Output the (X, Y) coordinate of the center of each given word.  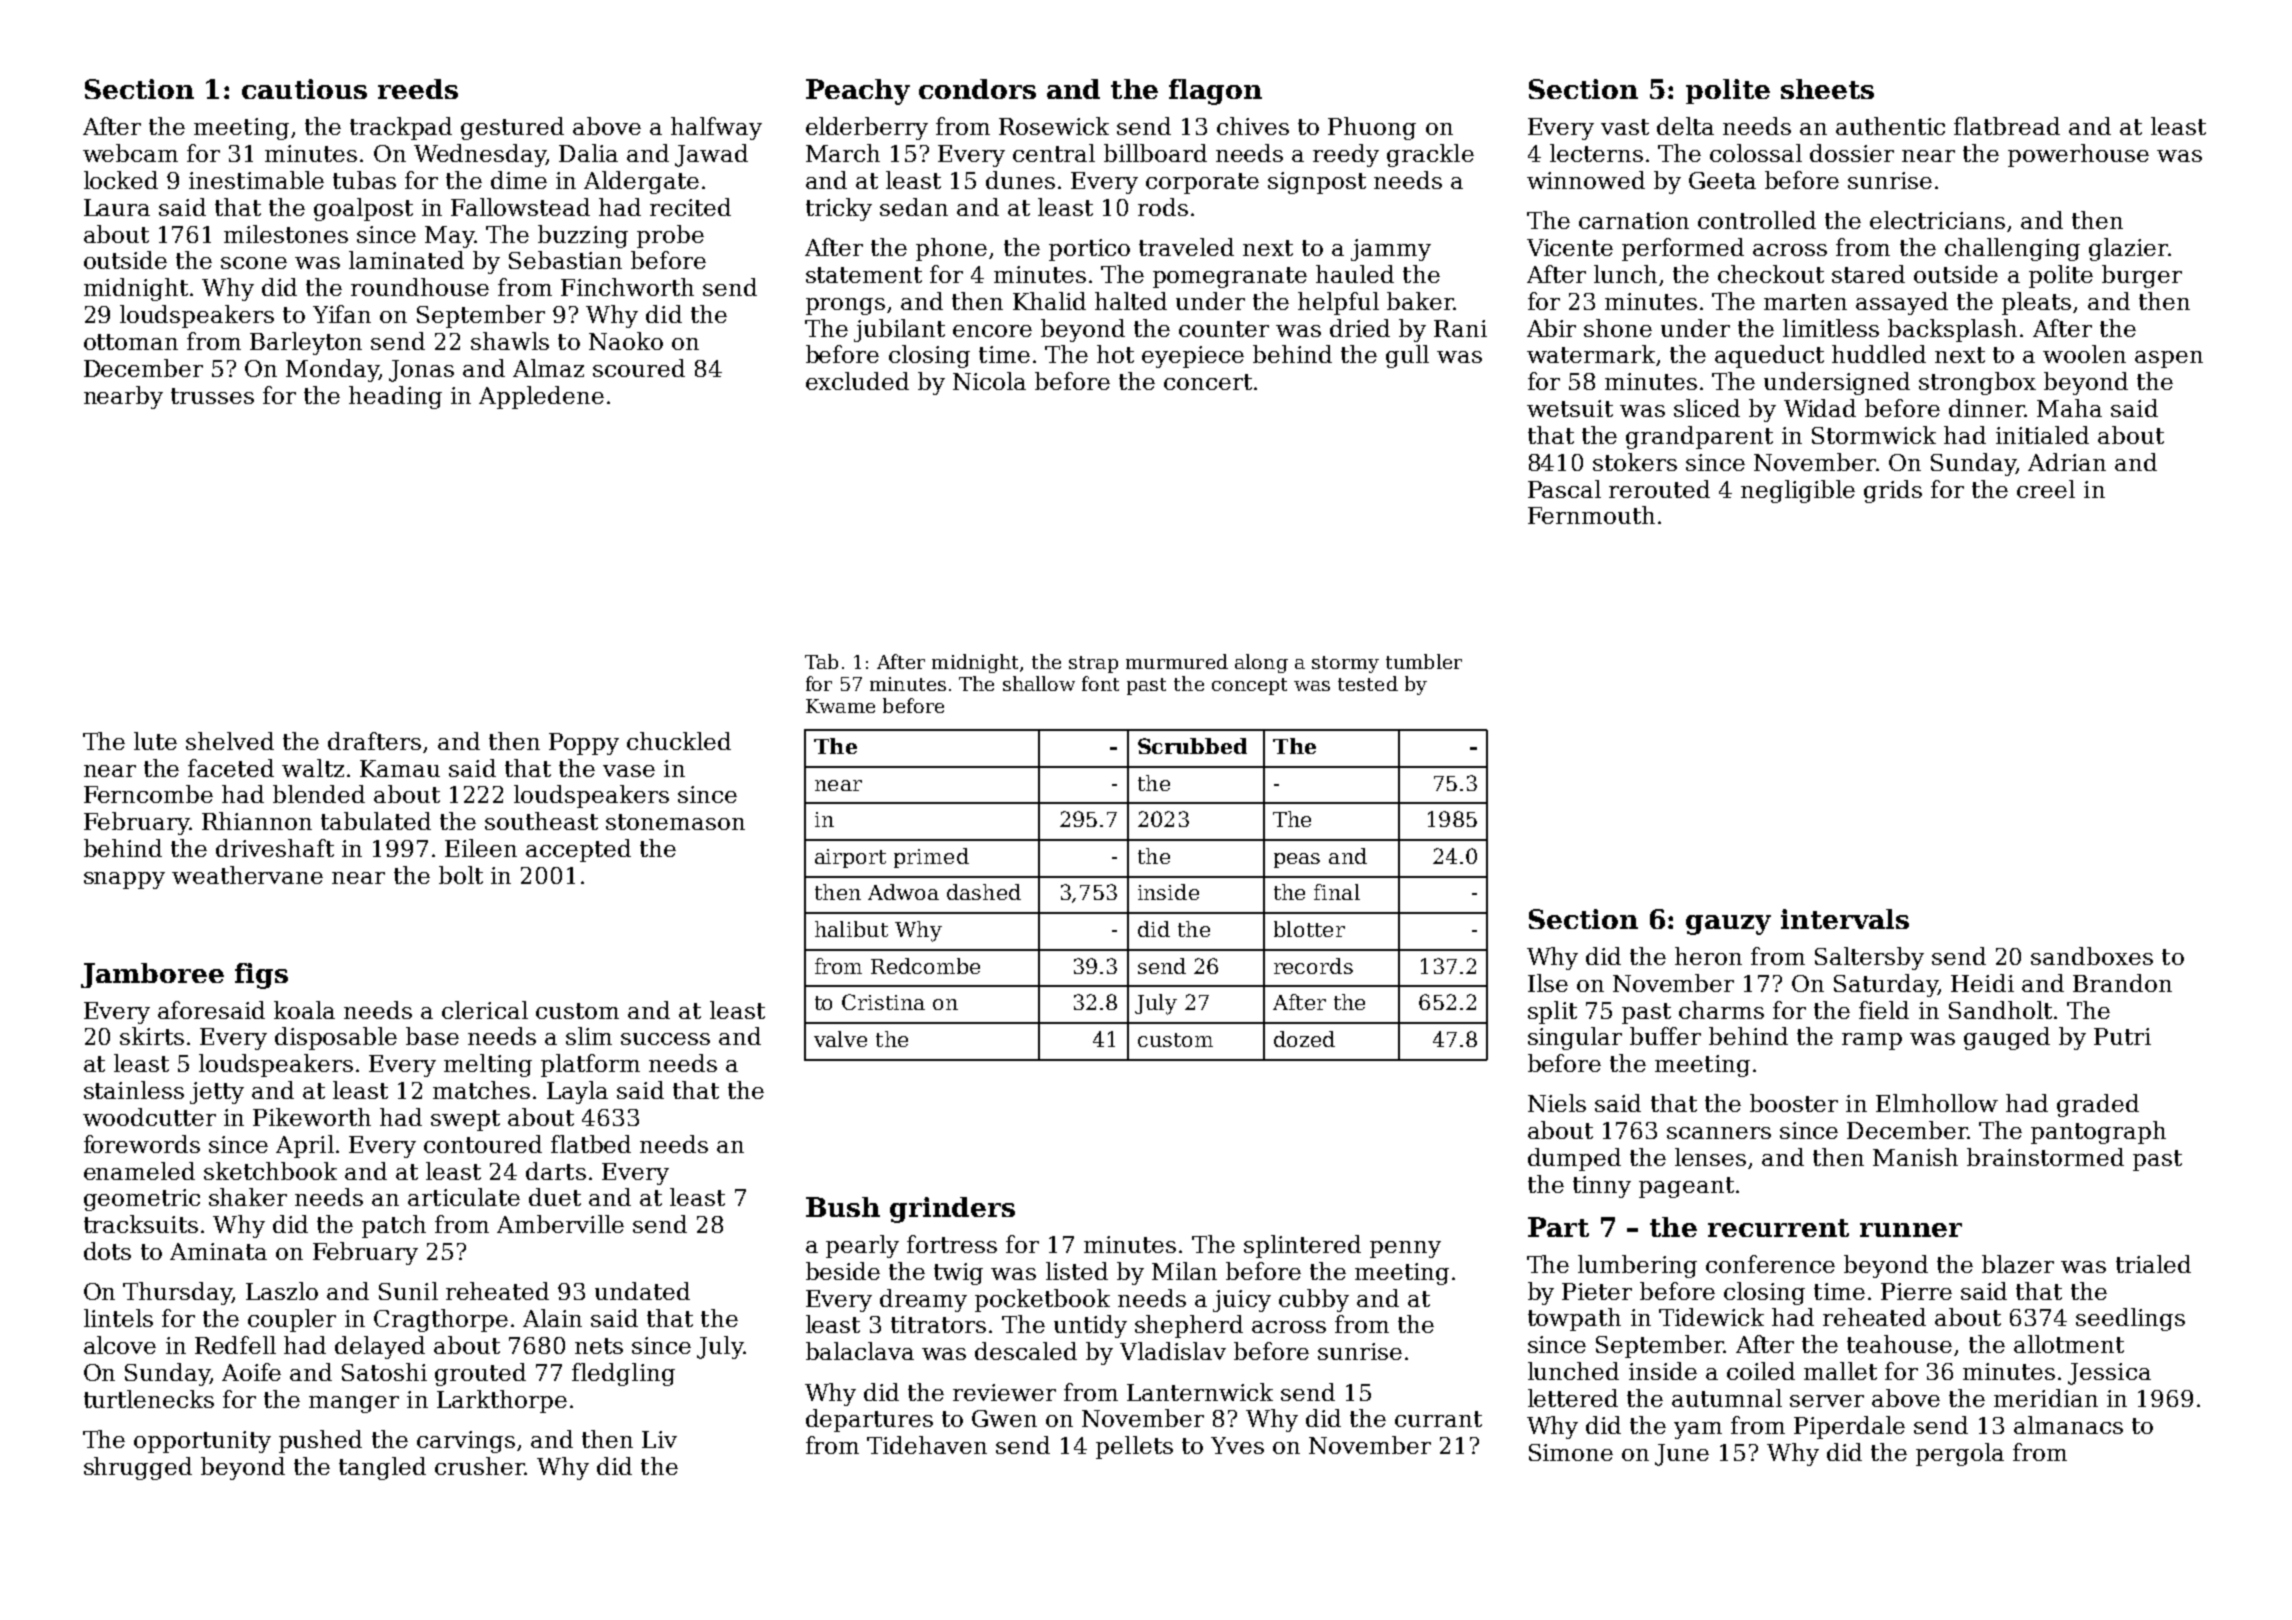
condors (977, 89)
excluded (857, 381)
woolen (2084, 354)
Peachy (858, 92)
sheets (1827, 89)
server (1827, 1401)
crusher (480, 1466)
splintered (1302, 1246)
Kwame (840, 706)
